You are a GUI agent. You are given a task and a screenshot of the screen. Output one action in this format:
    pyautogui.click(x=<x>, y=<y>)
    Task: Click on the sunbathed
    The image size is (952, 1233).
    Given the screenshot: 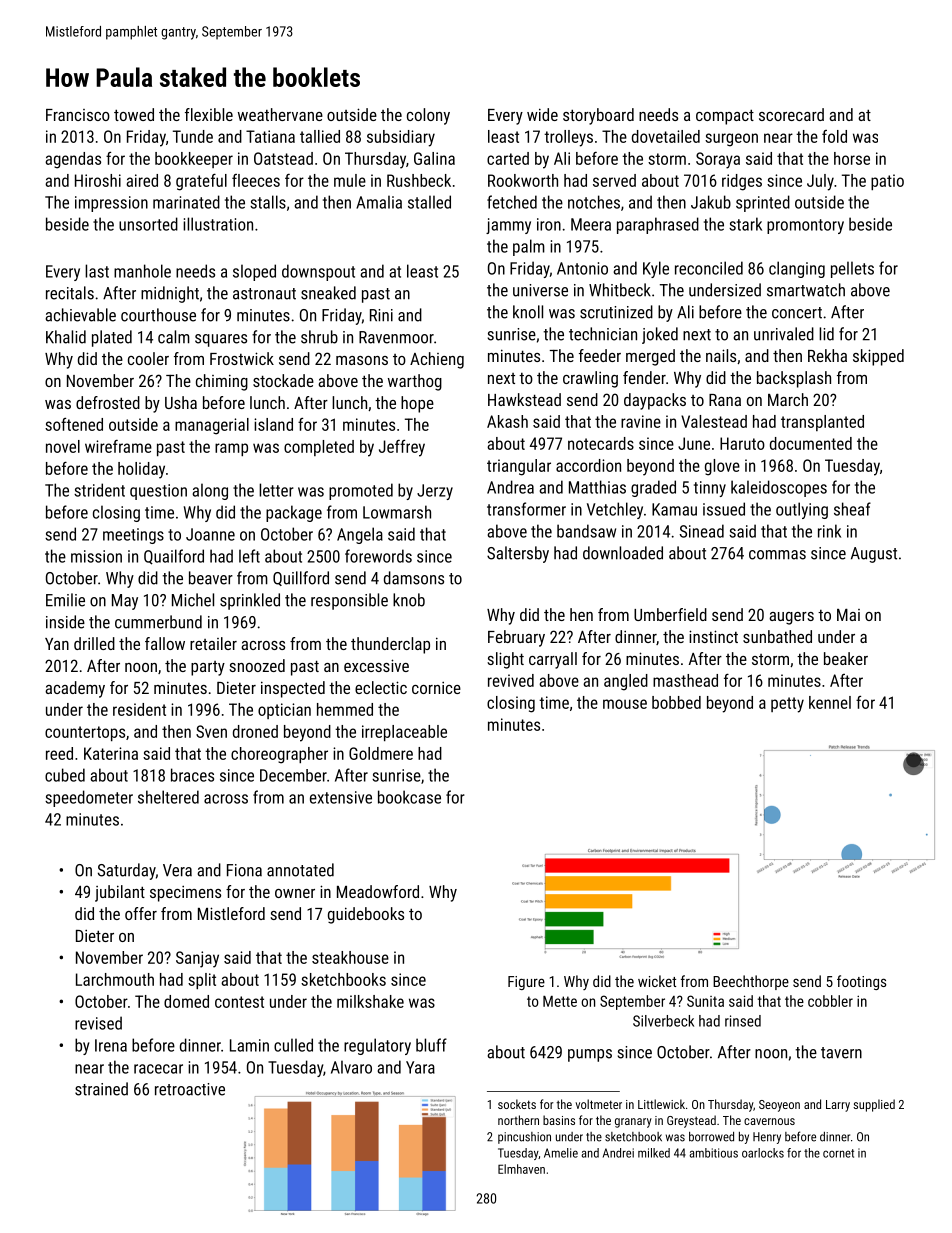 What is the action you would take?
    pyautogui.click(x=777, y=636)
